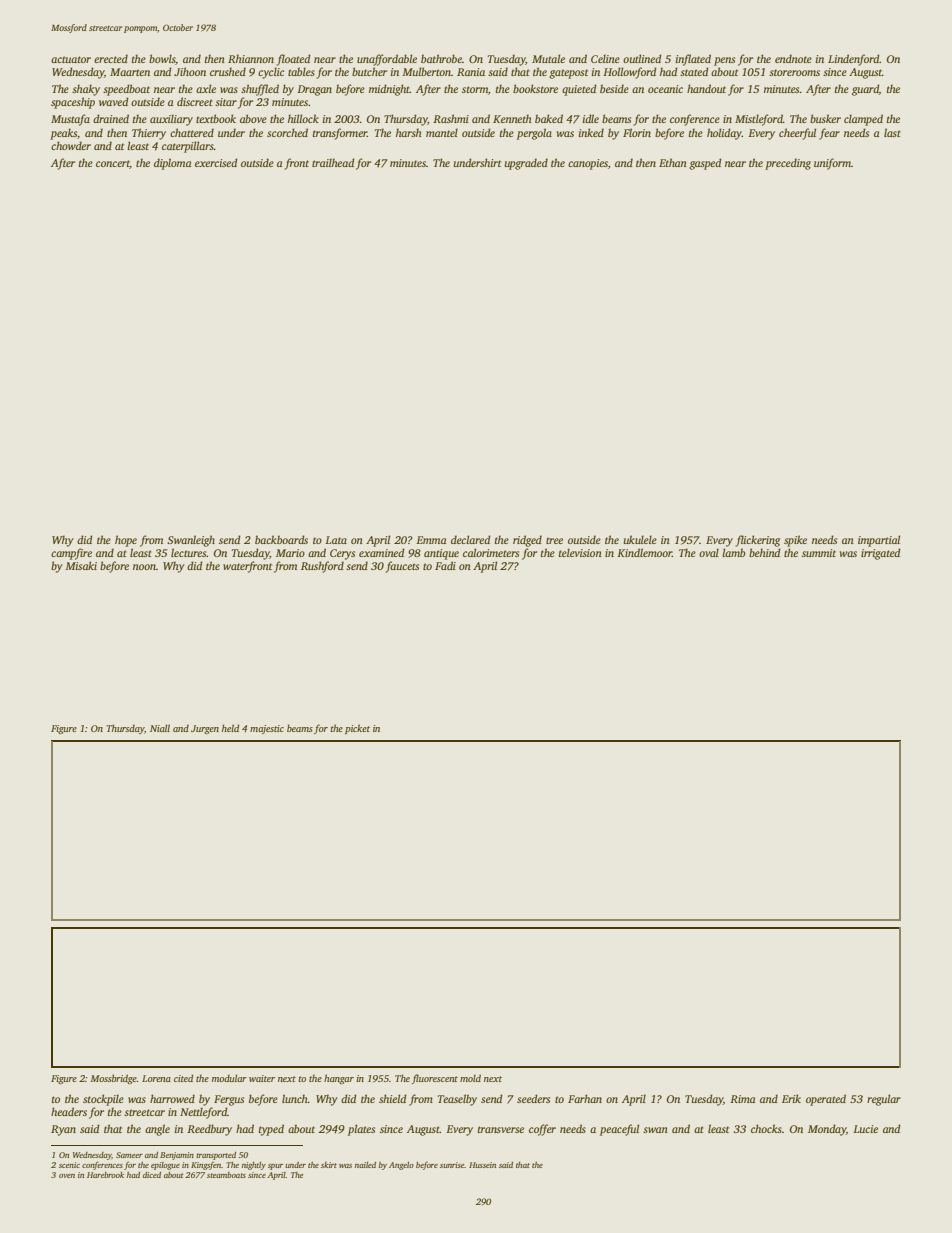 The image size is (952, 1233). Describe the element at coordinates (63, 134) in the document. I see `peaks` at that location.
